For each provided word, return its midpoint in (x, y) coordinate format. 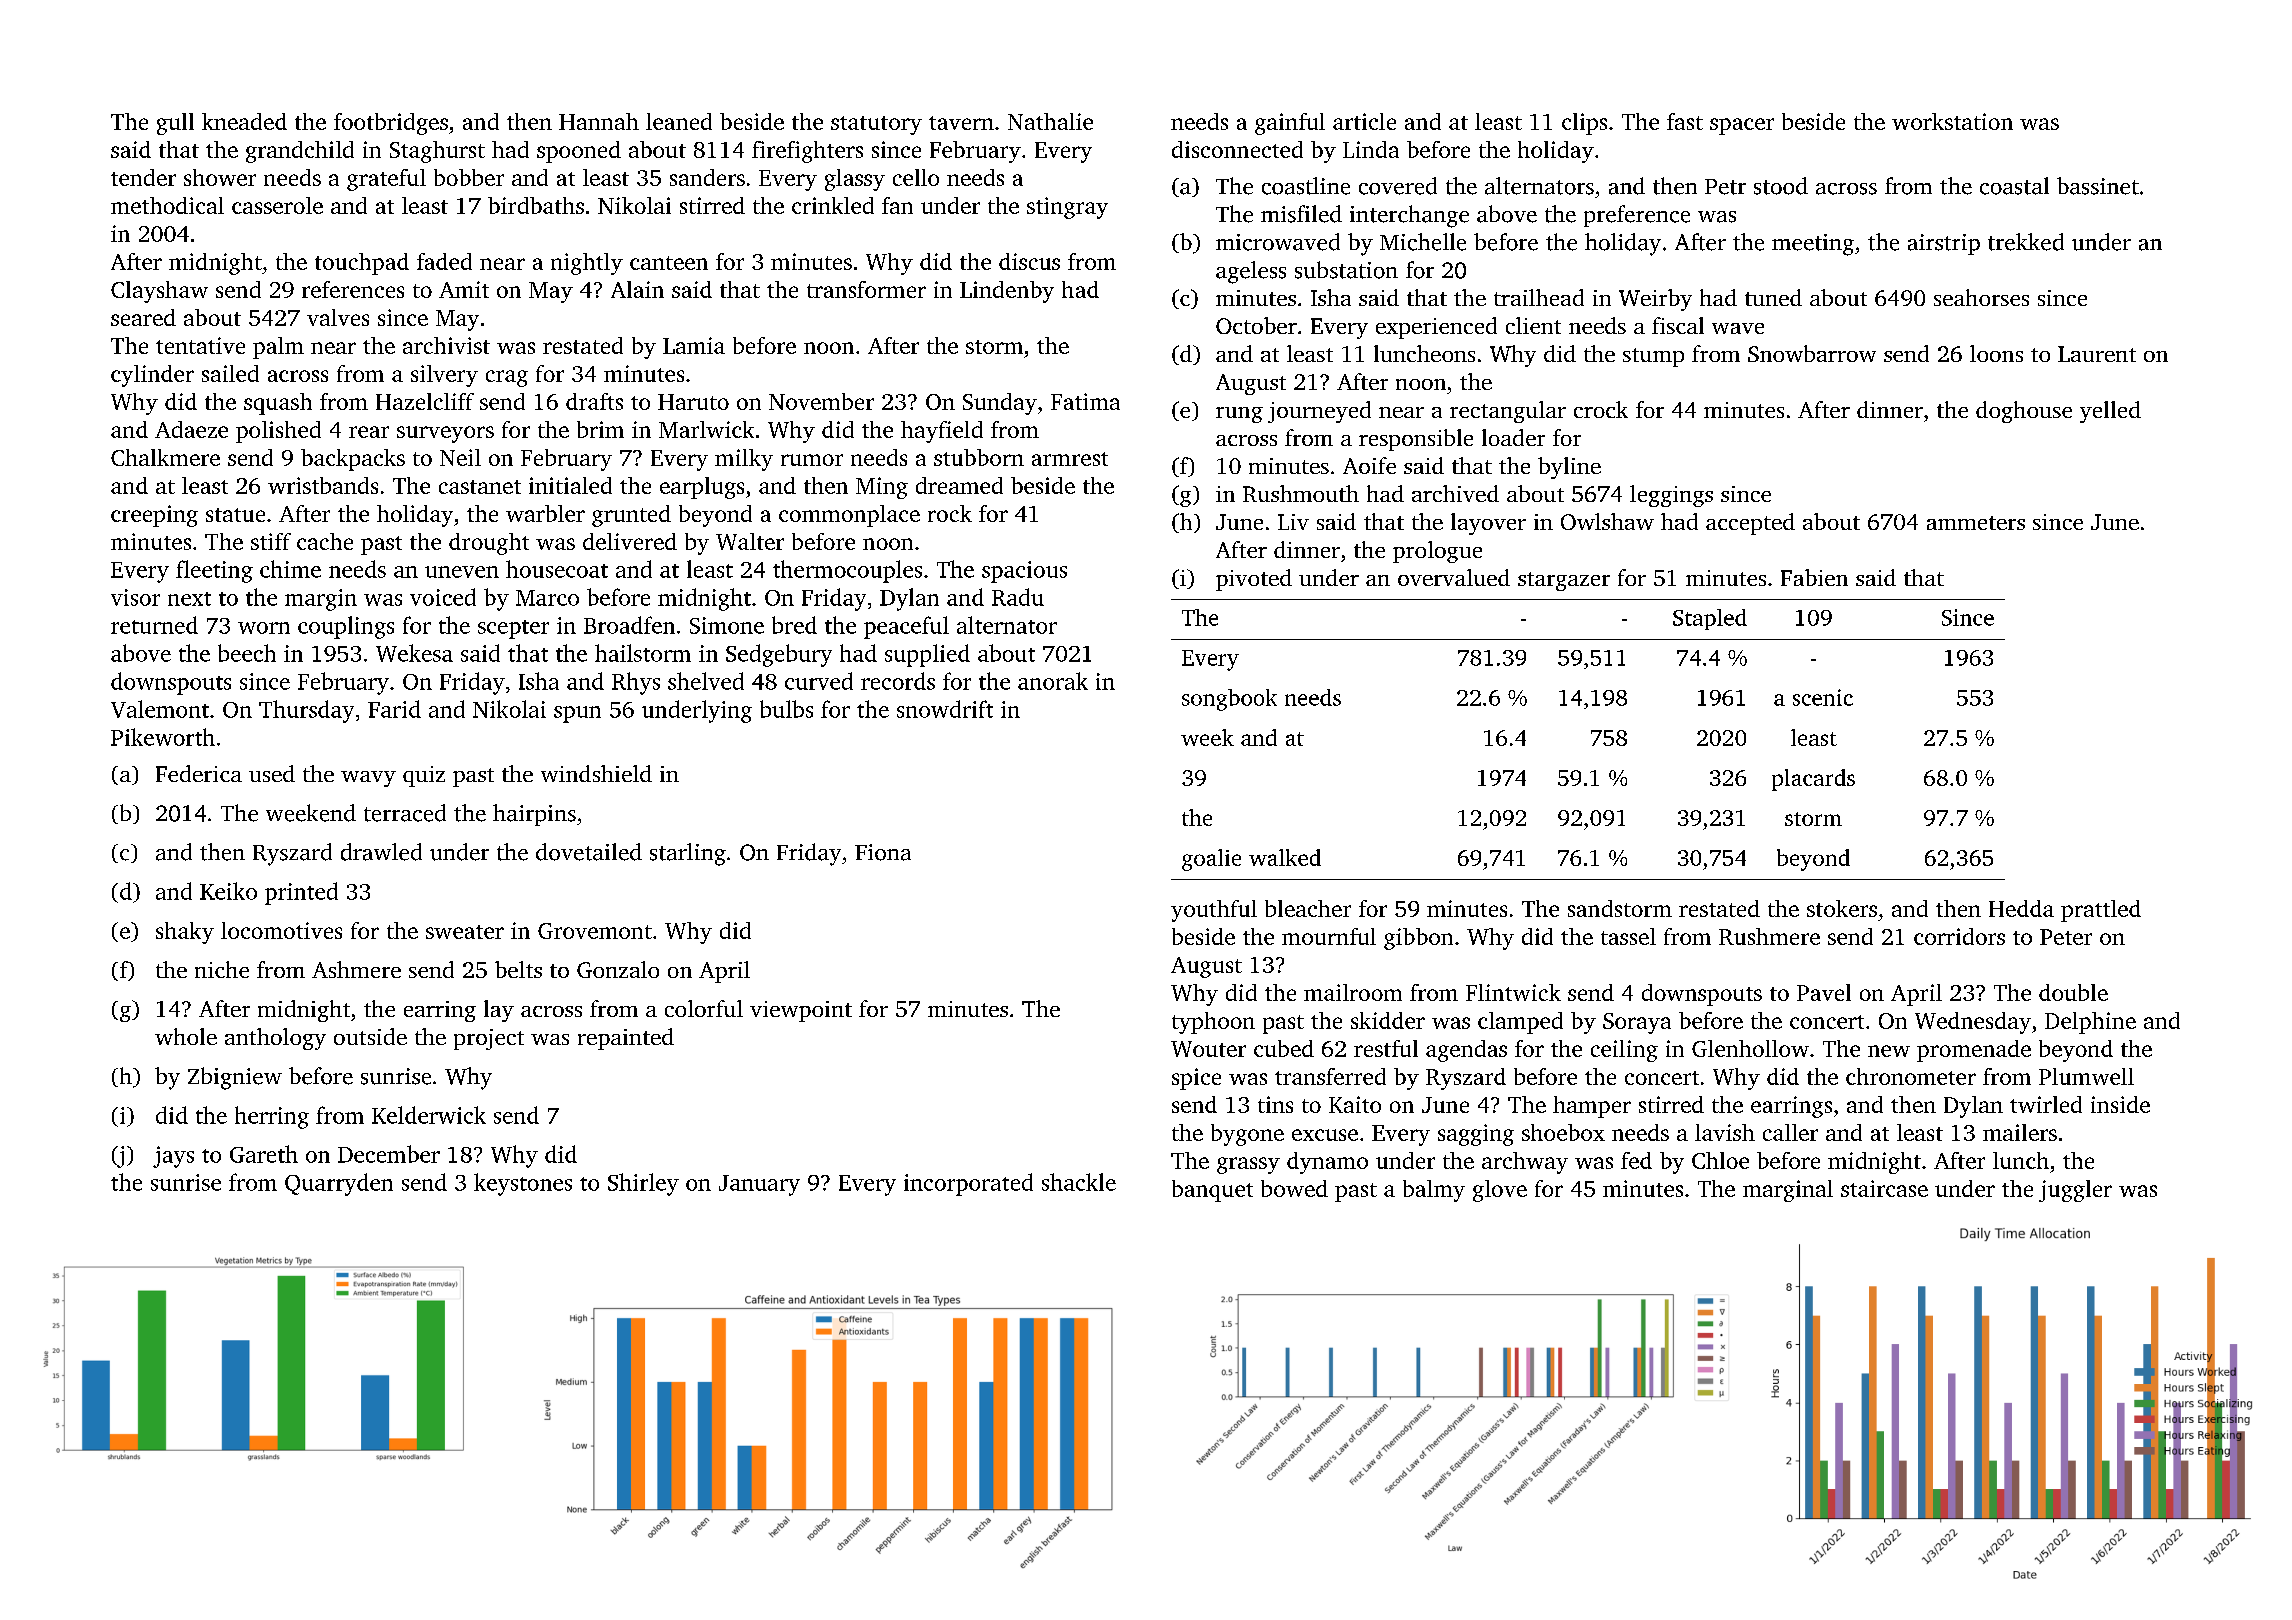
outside (370, 1036)
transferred (1330, 1076)
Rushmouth (1301, 493)
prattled (2101, 911)
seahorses (1981, 297)
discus (1029, 261)
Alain (637, 289)
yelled (2110, 412)
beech (247, 653)
